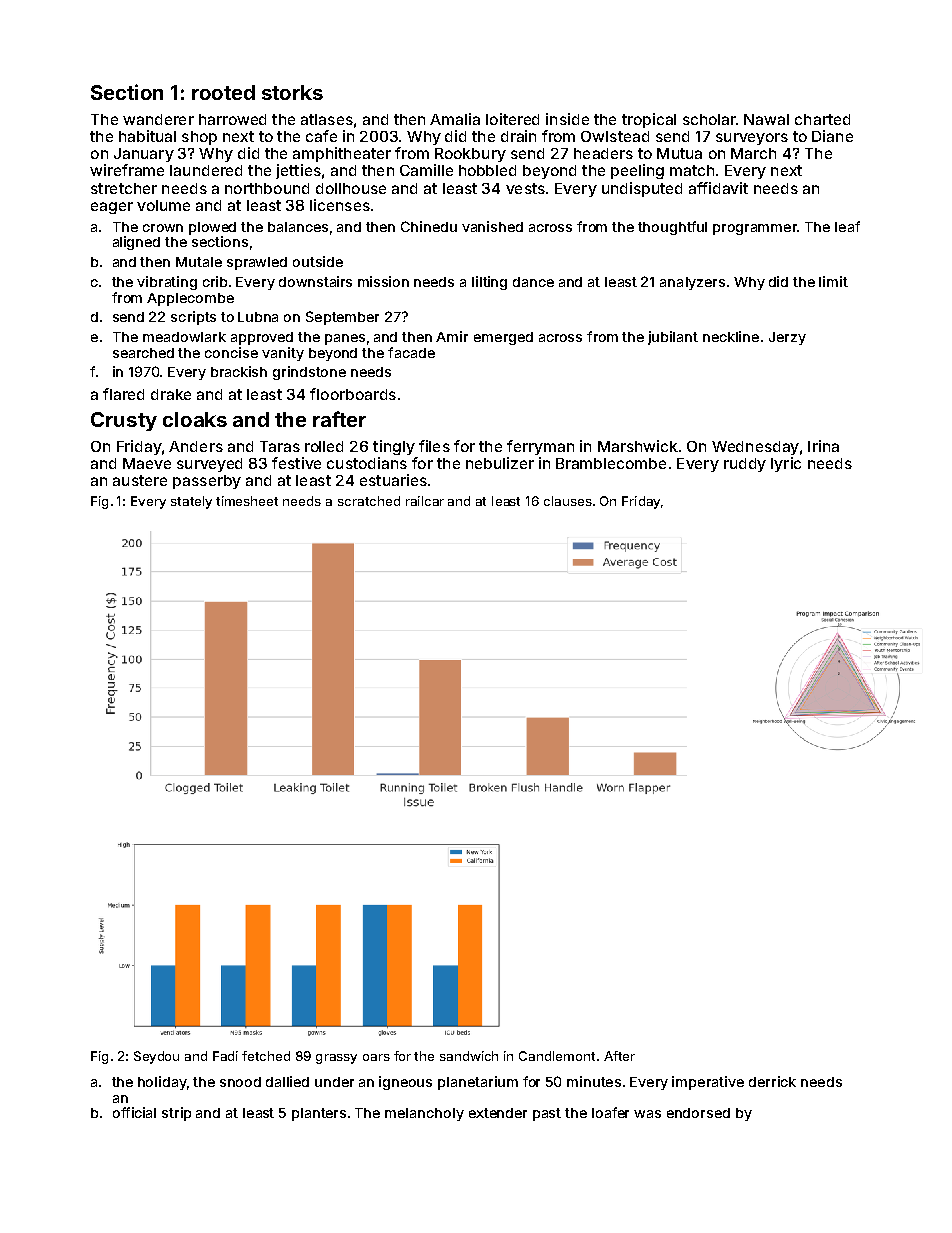 Image resolution: width=952 pixels, height=1233 pixels. Describe the element at coordinates (167, 283) in the document. I see `vibrating` at that location.
